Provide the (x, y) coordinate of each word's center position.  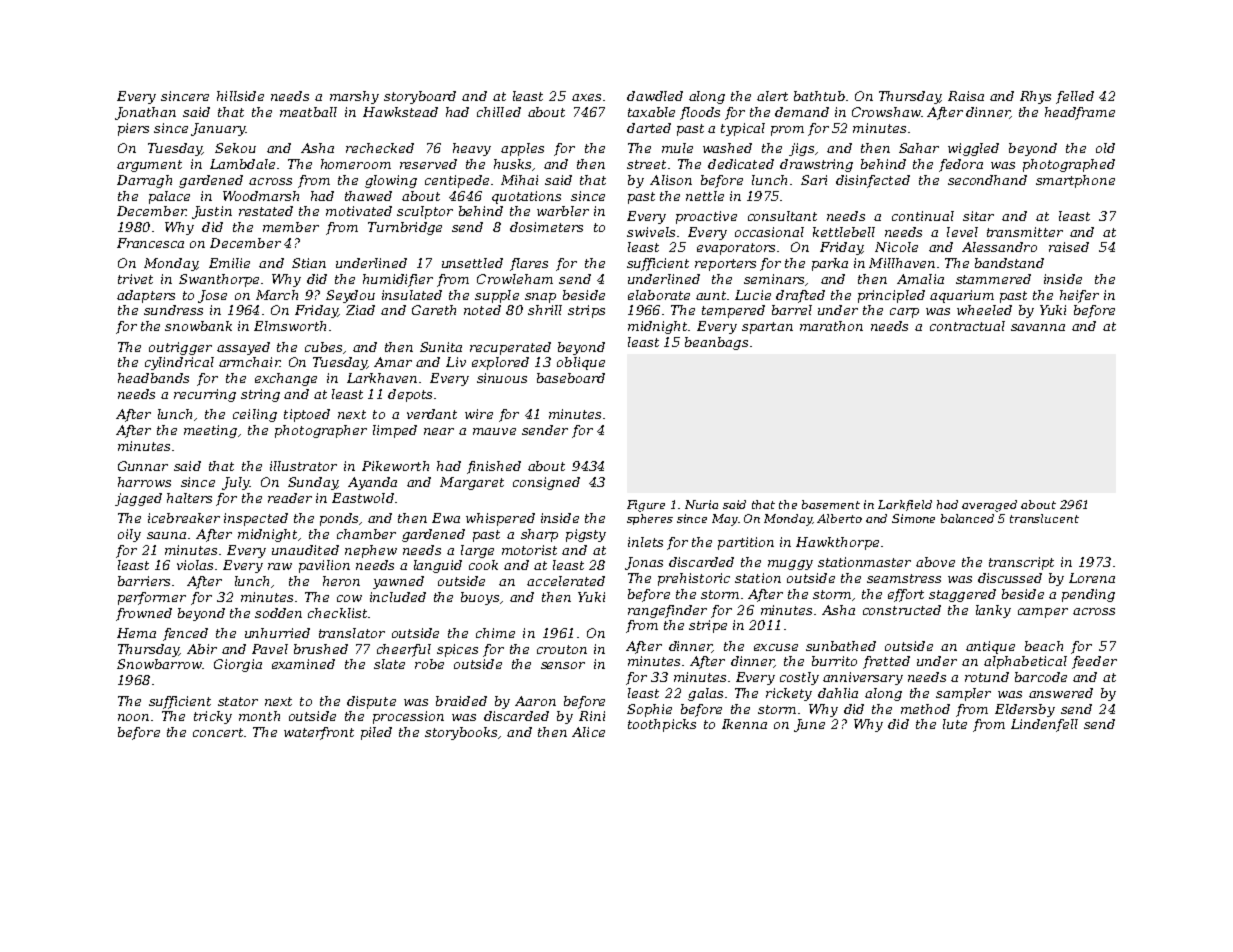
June (809, 725)
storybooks (461, 733)
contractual (967, 326)
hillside (240, 96)
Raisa (966, 96)
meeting (210, 431)
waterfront (319, 733)
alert (772, 96)
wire (479, 414)
